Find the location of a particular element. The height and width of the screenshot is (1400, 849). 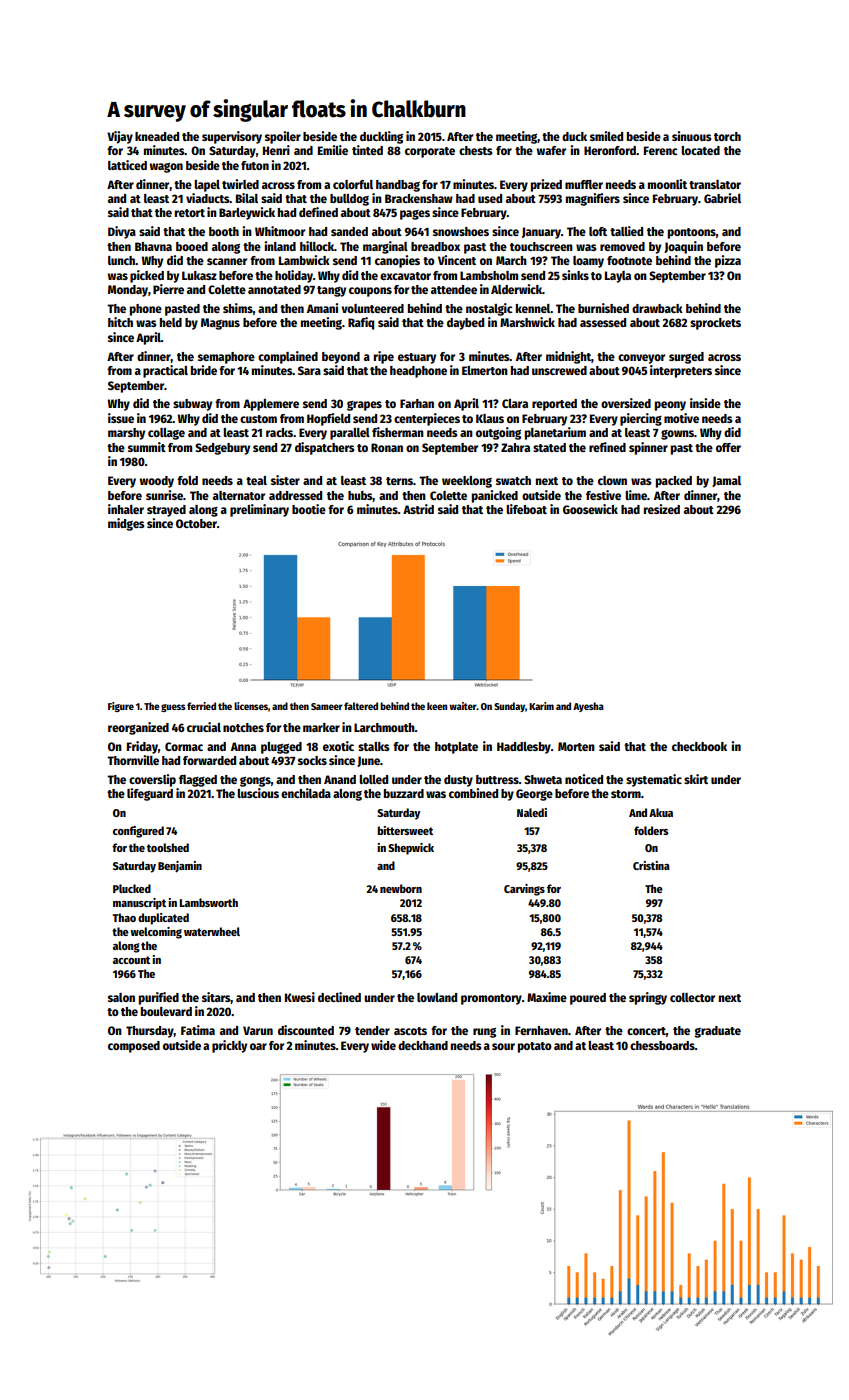

checkbook is located at coordinates (699, 746).
